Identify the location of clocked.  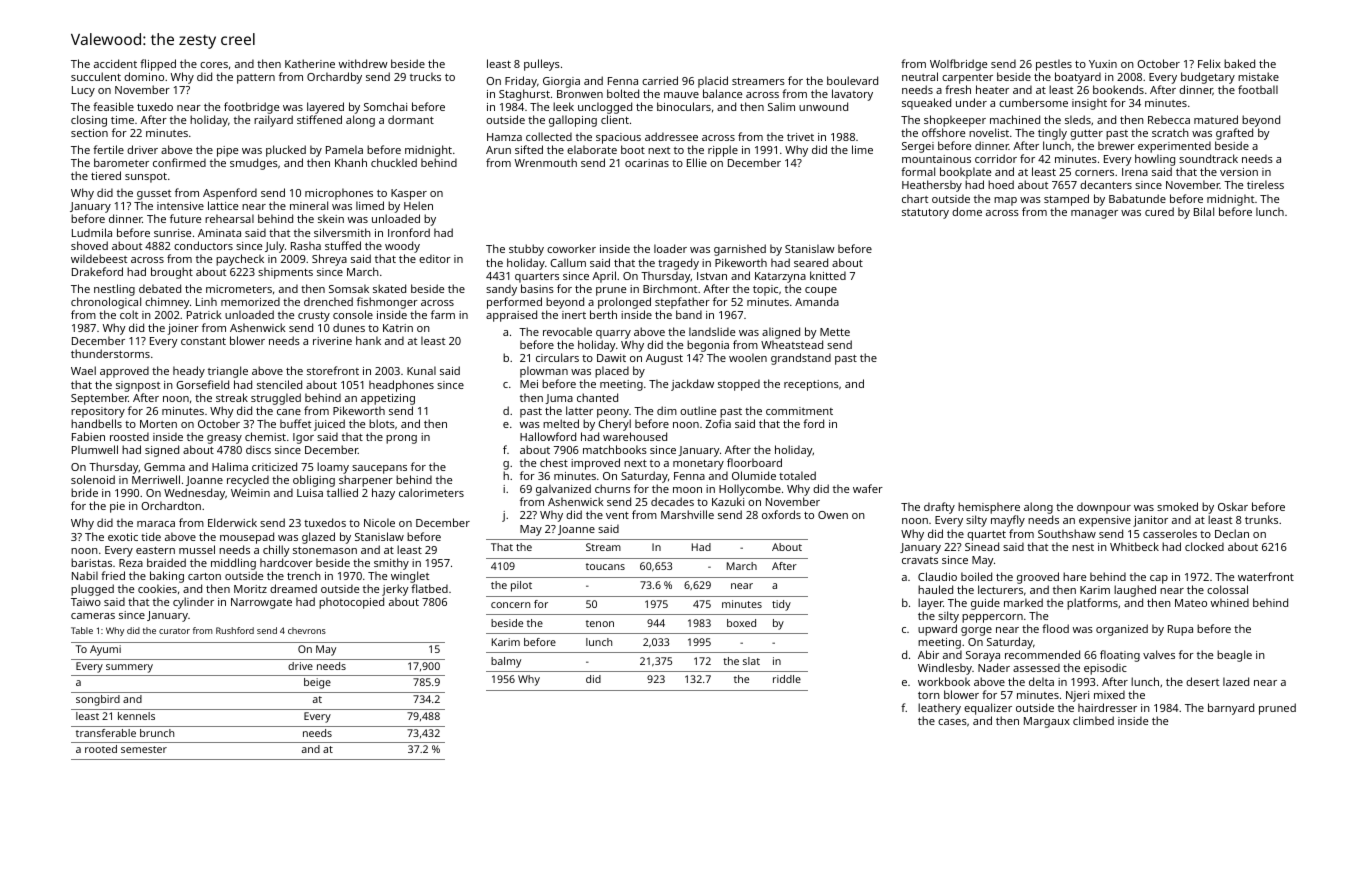
(1204, 546).
